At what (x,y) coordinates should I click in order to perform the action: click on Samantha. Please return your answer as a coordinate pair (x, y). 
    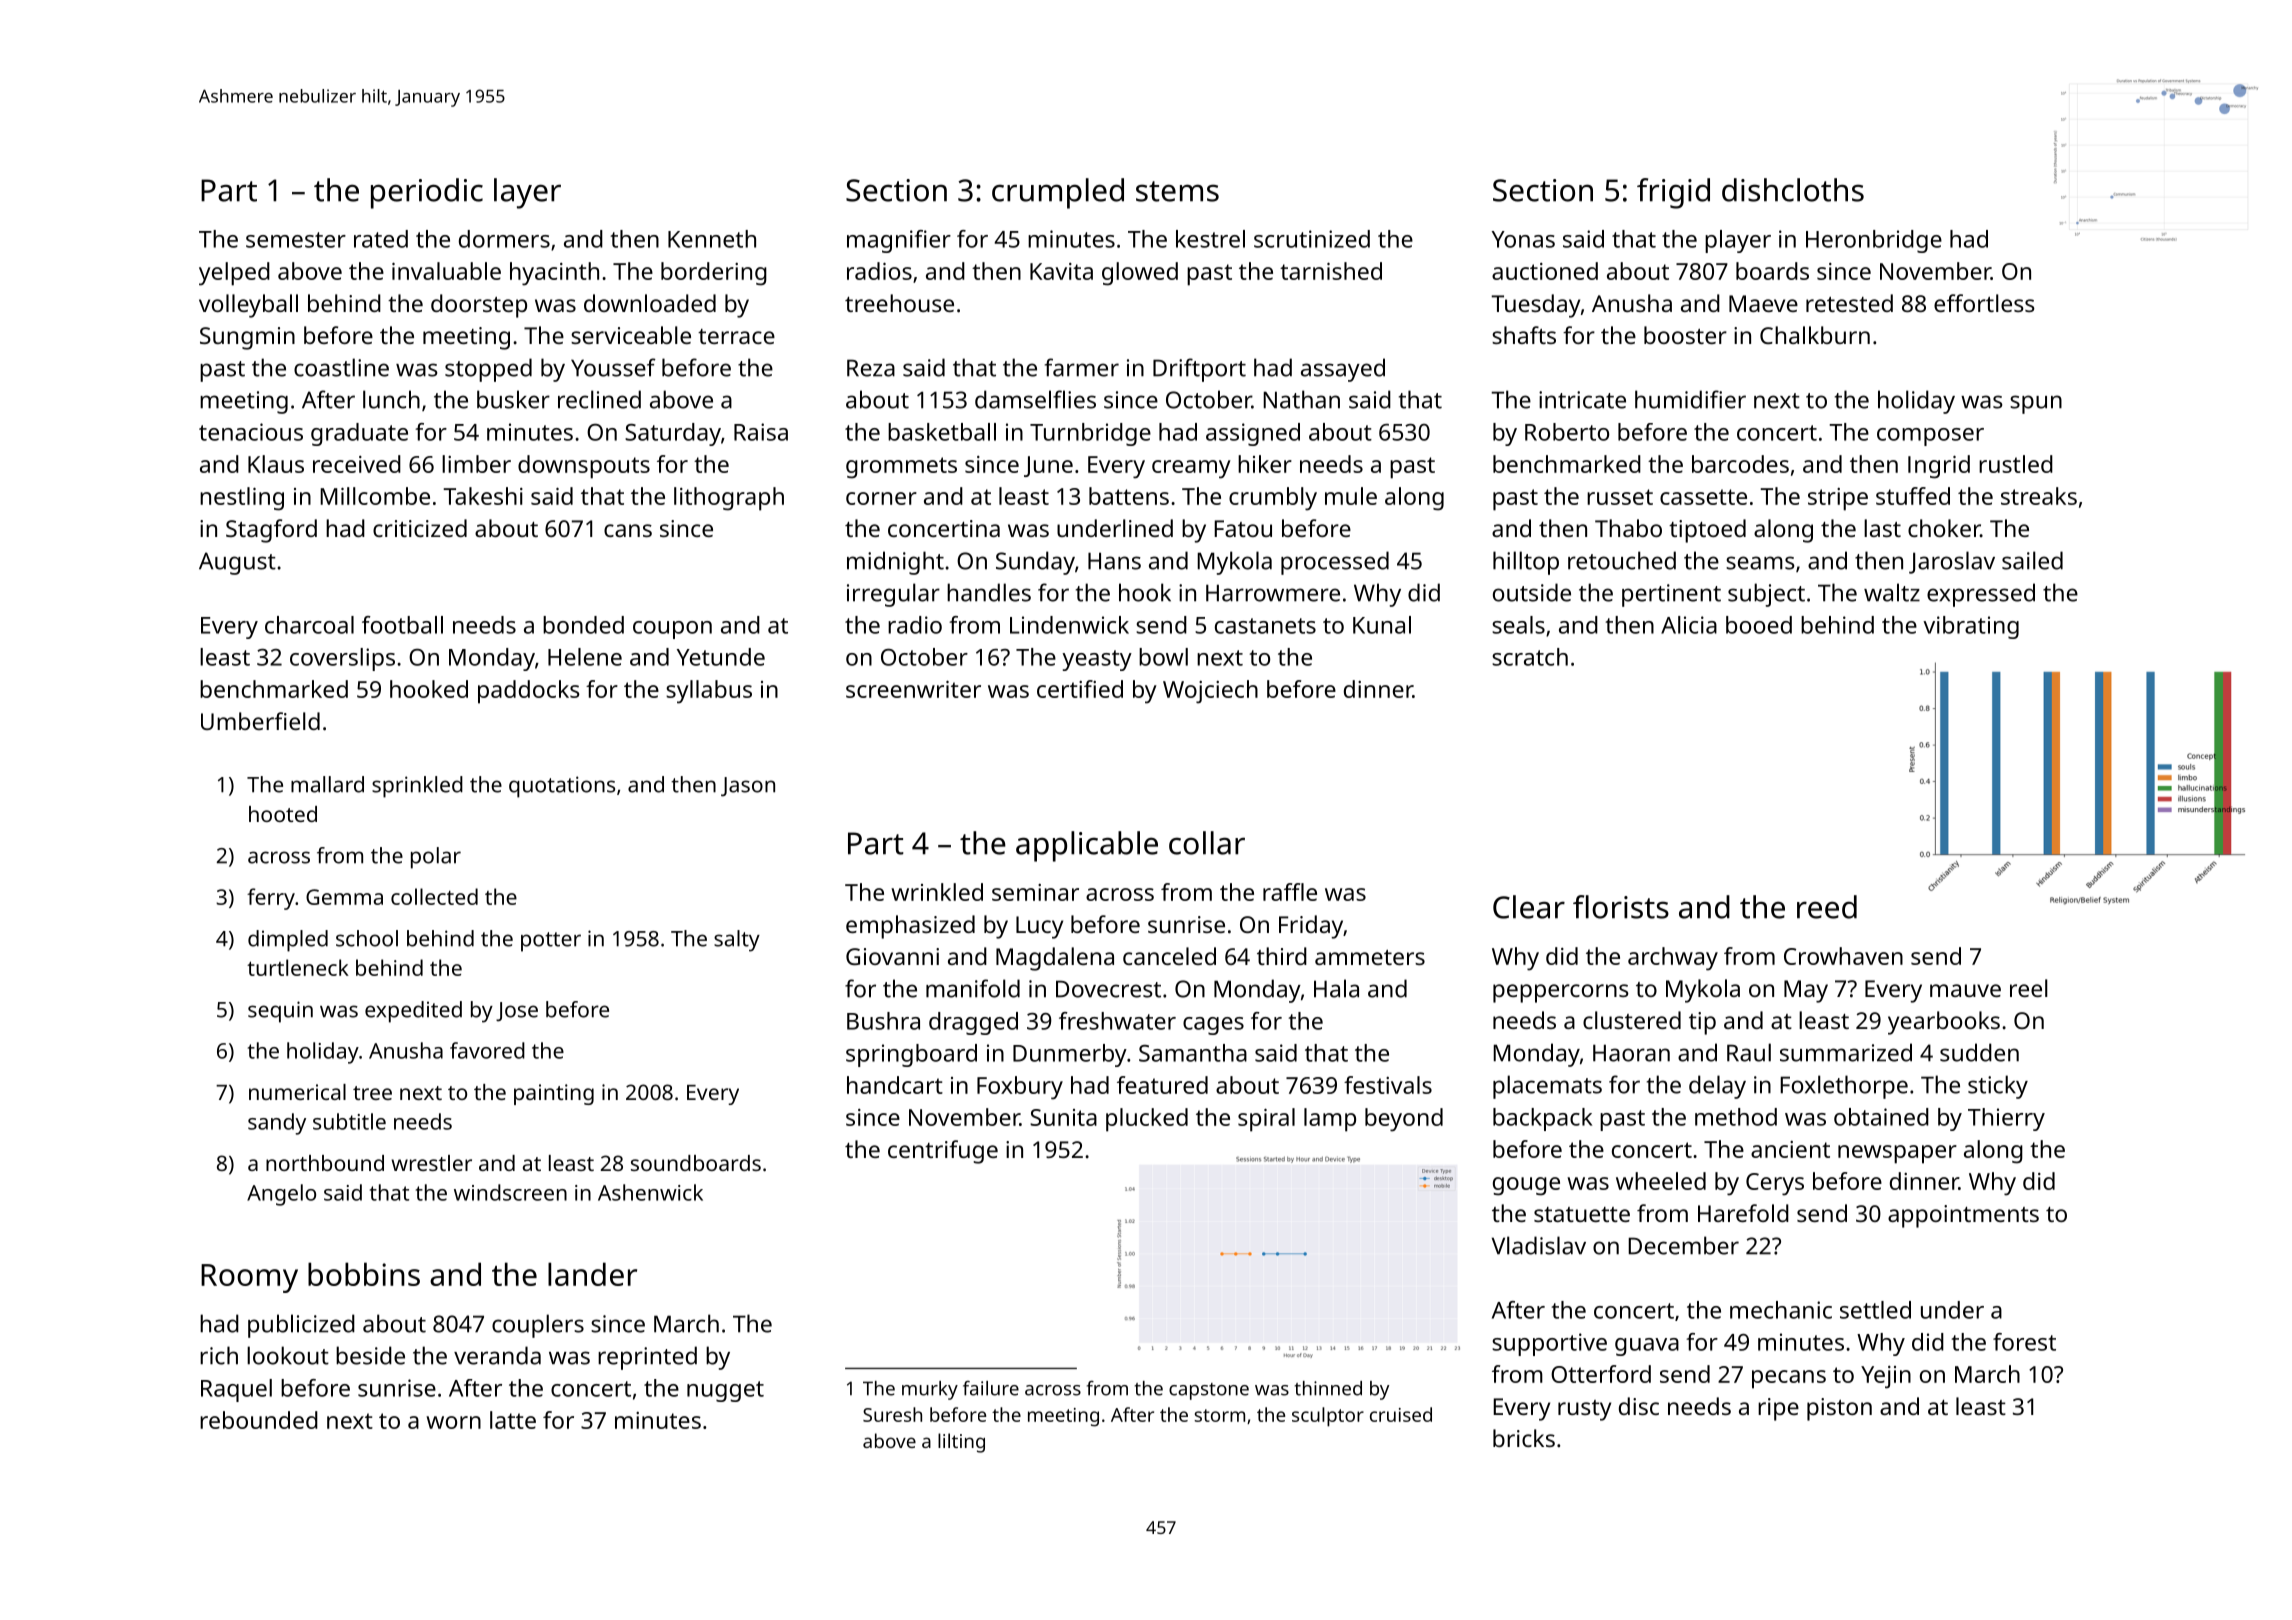
    Looking at the image, I should click on (1193, 1053).
